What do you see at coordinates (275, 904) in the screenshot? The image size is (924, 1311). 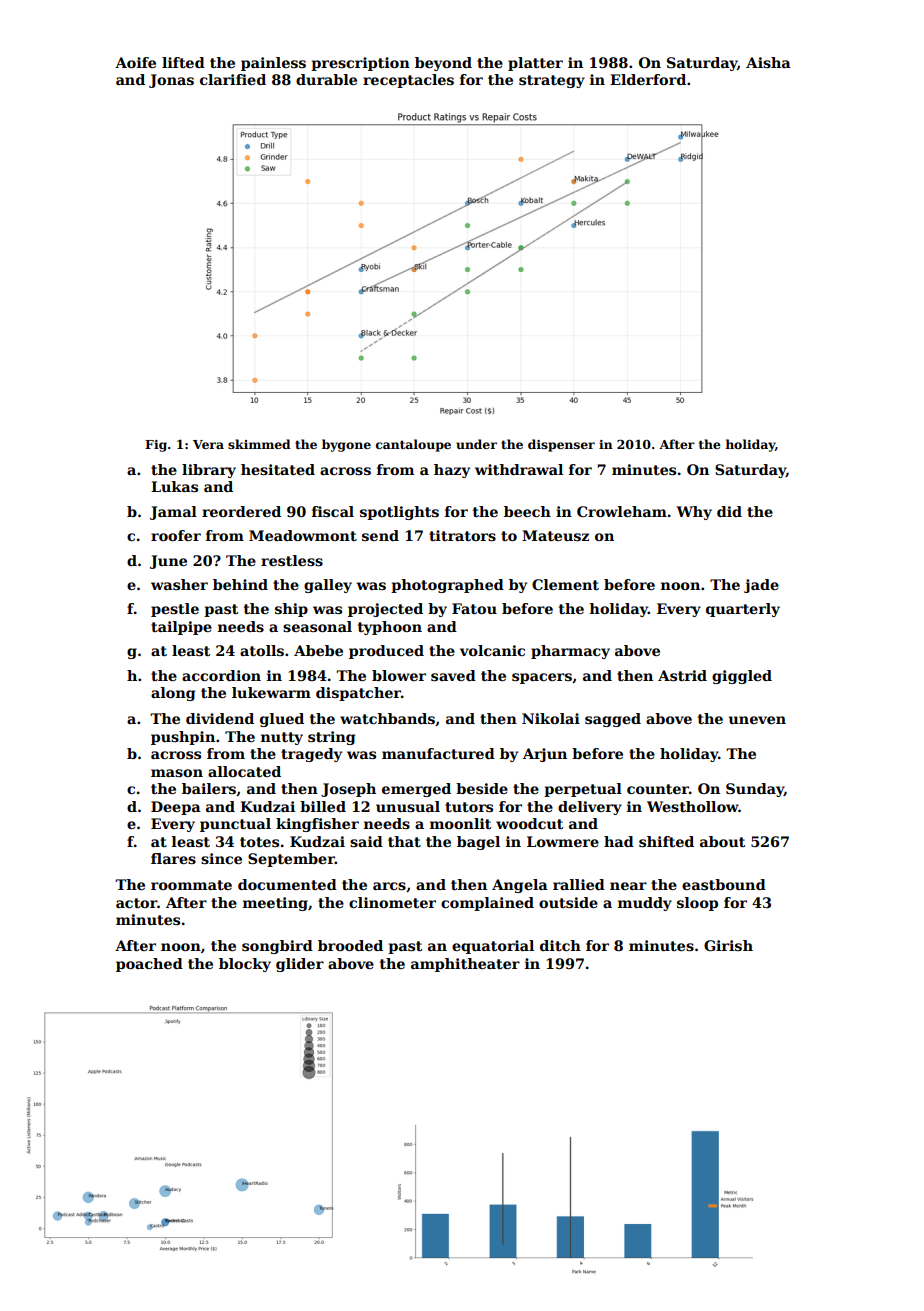 I see `meeting` at bounding box center [275, 904].
